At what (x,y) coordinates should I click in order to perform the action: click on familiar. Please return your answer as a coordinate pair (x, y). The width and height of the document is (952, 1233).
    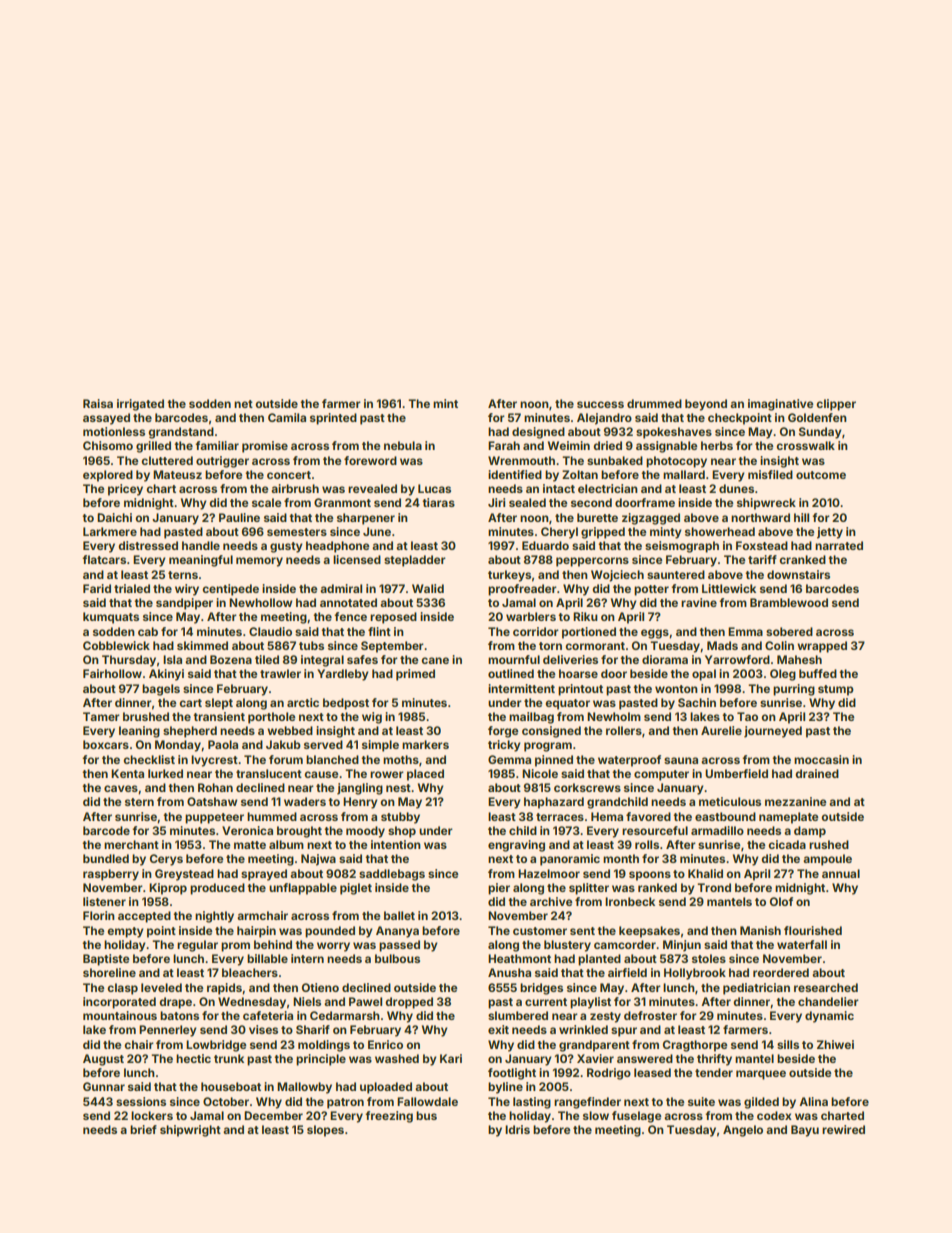
    Looking at the image, I should click on (217, 445).
